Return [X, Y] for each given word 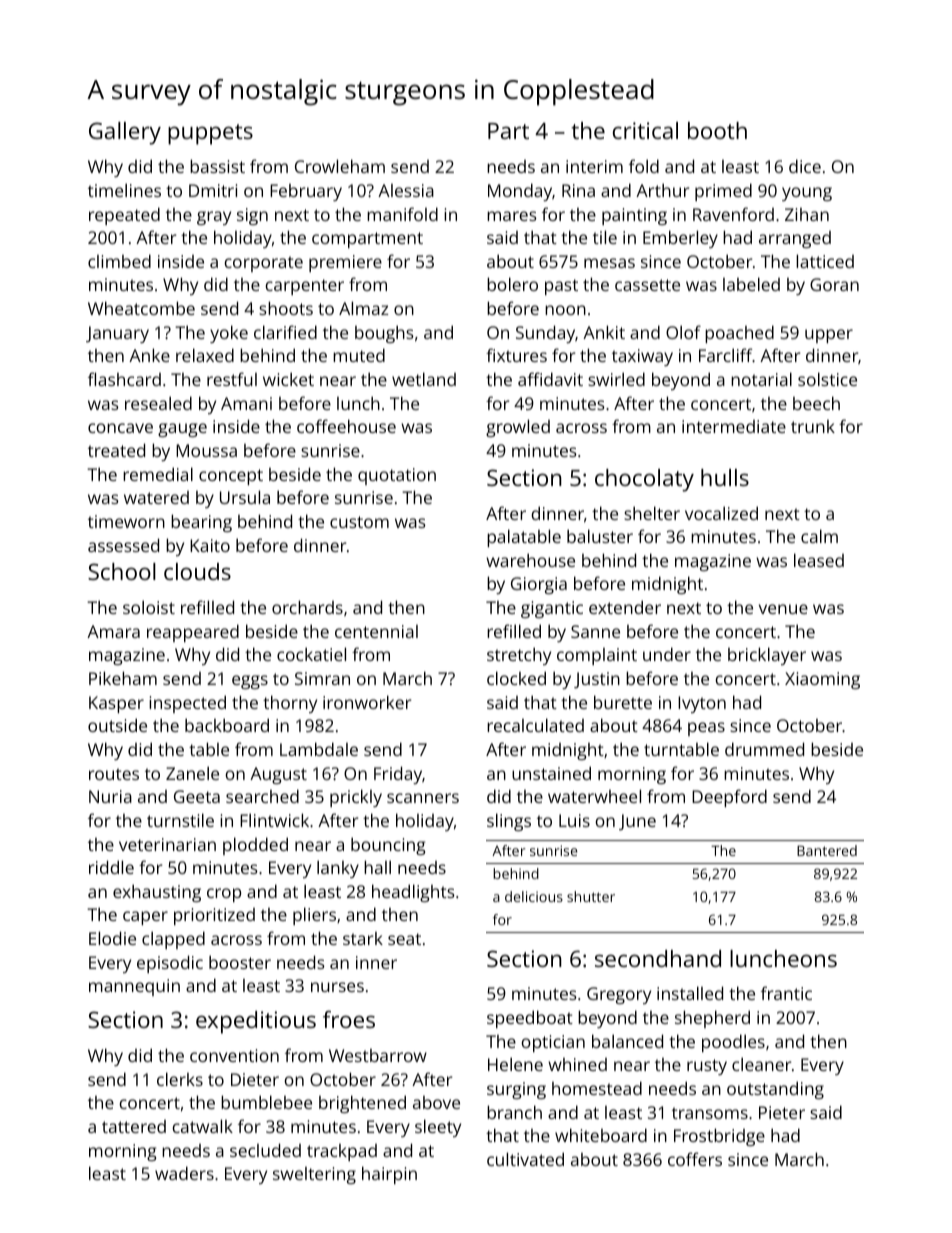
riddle [111, 867]
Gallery [125, 133]
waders [184, 1173]
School [122, 571]
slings [509, 822]
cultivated [525, 1159]
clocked [516, 678]
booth [717, 130]
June [637, 822]
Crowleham [340, 166]
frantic [786, 993]
